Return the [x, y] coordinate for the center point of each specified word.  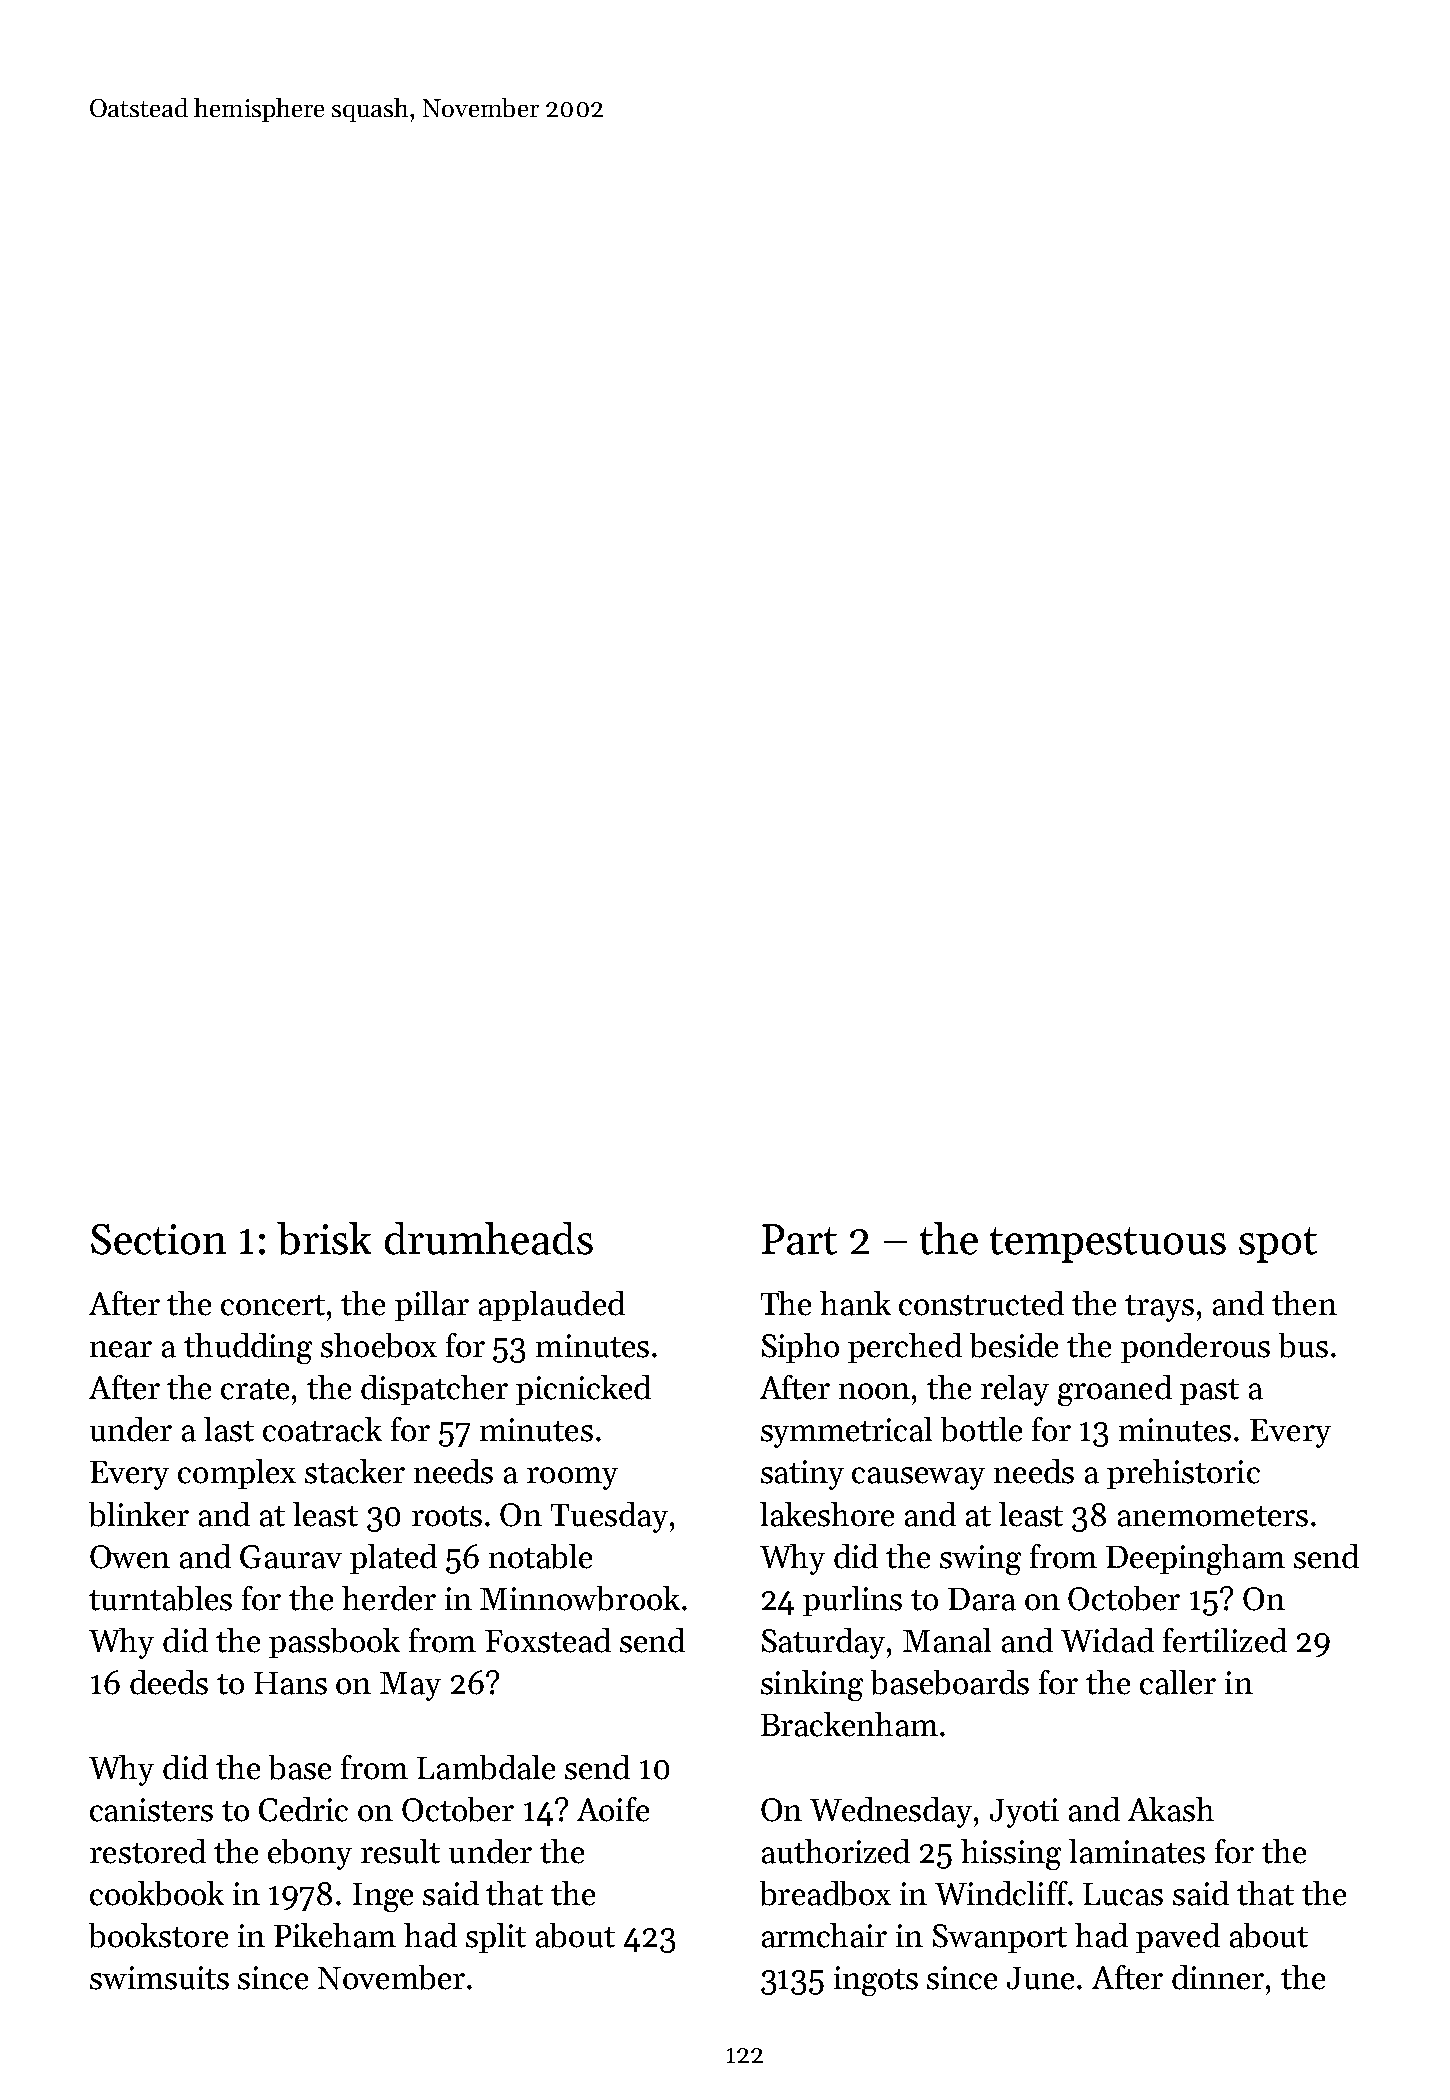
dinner [1218, 1977]
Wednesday [891, 1812]
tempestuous [1108, 1245]
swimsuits [159, 1978]
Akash [1171, 1809]
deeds [169, 1682]
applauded [552, 1306]
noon [874, 1391]
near [121, 1349]
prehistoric [1183, 1474]
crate [255, 1389]
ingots [876, 1981]
